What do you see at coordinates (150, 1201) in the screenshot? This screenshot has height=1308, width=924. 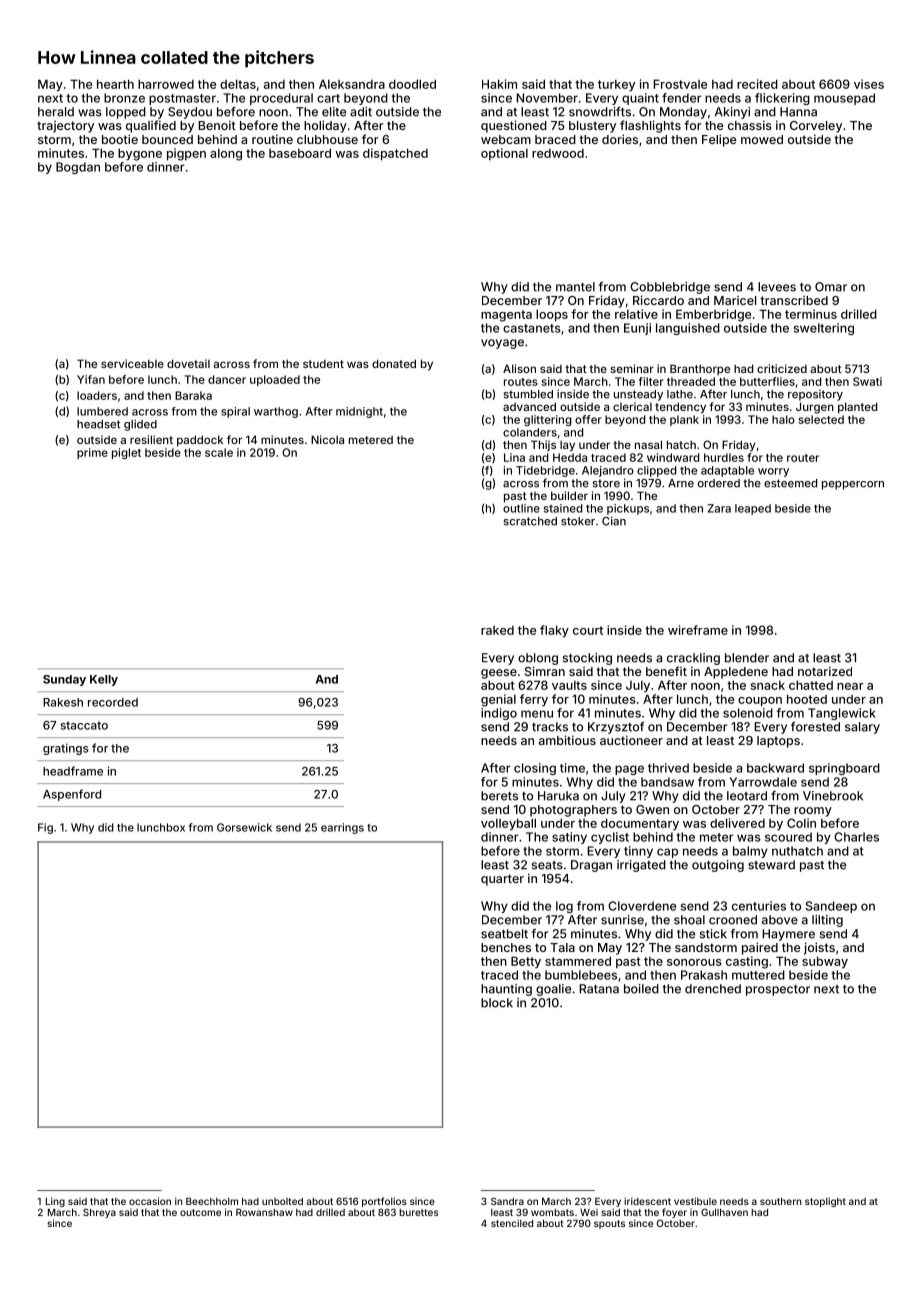 I see `occasion` at bounding box center [150, 1201].
